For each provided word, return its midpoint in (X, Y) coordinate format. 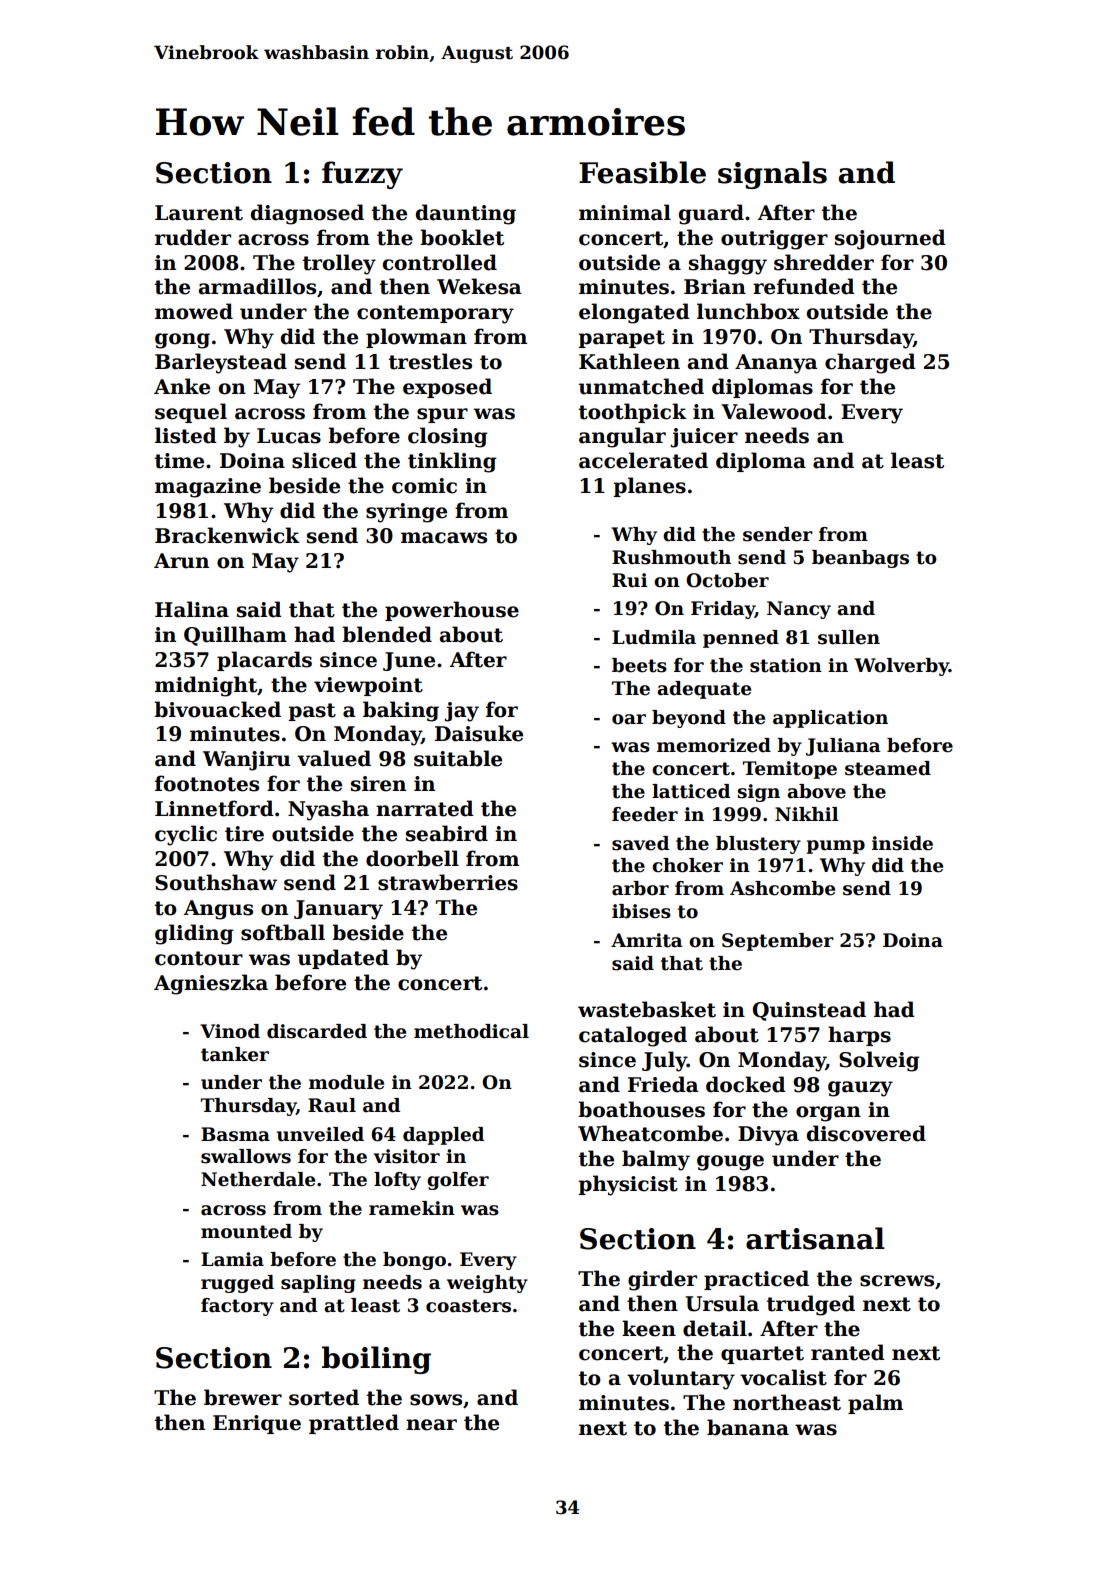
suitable (458, 758)
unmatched (641, 386)
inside (902, 843)
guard (711, 214)
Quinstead (809, 1011)
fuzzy (362, 175)
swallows (246, 1156)
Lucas (289, 436)
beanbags (860, 559)
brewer (243, 1397)
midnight (206, 686)
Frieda (663, 1084)
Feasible (642, 172)
